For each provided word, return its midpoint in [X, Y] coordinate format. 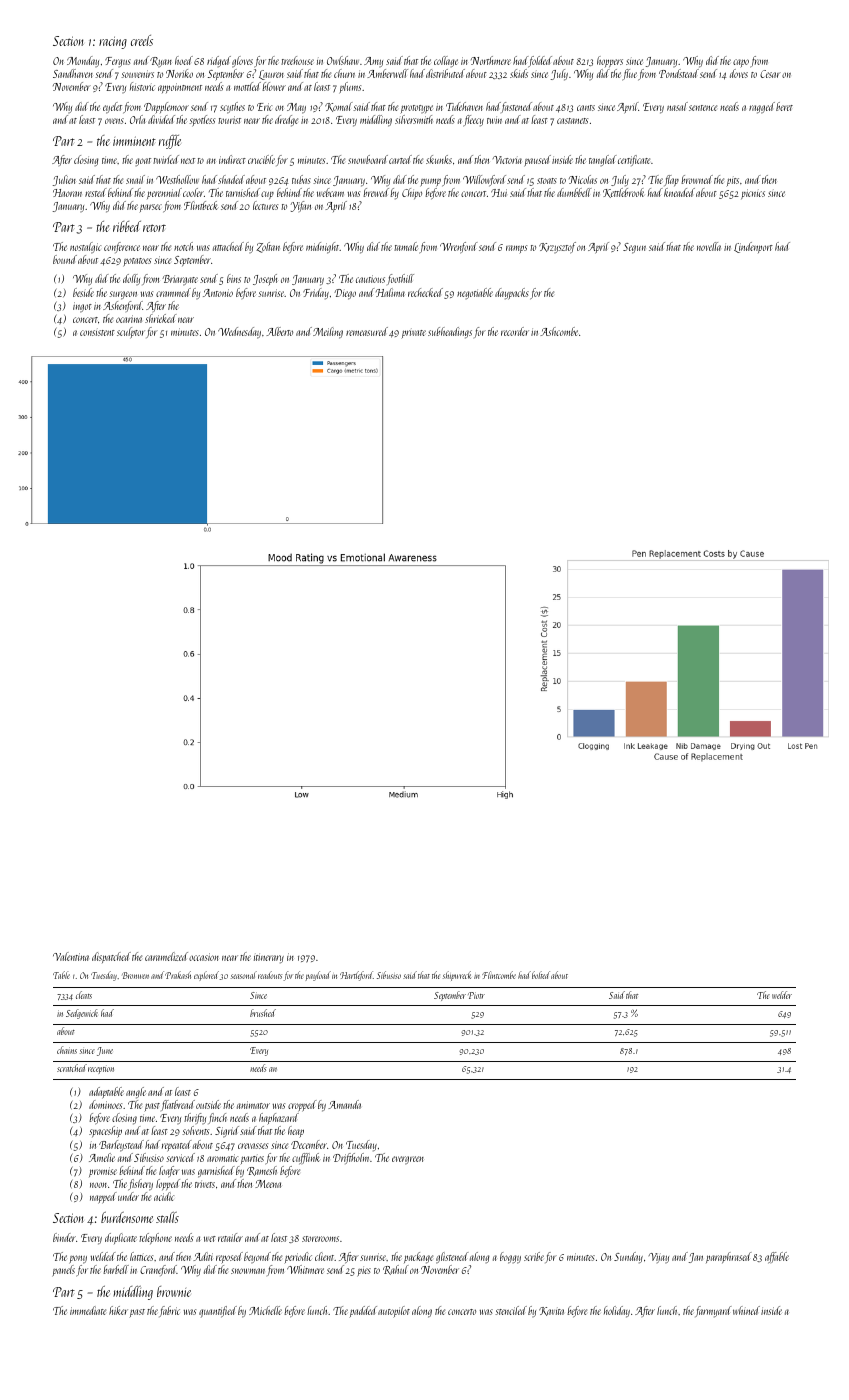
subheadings [450, 333]
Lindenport [753, 247]
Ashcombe [559, 331]
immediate [88, 1310]
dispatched [111, 957]
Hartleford [356, 976]
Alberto [279, 331]
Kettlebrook [623, 193]
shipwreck [457, 976]
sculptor [131, 333]
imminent [134, 141]
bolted [541, 975]
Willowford [484, 180]
